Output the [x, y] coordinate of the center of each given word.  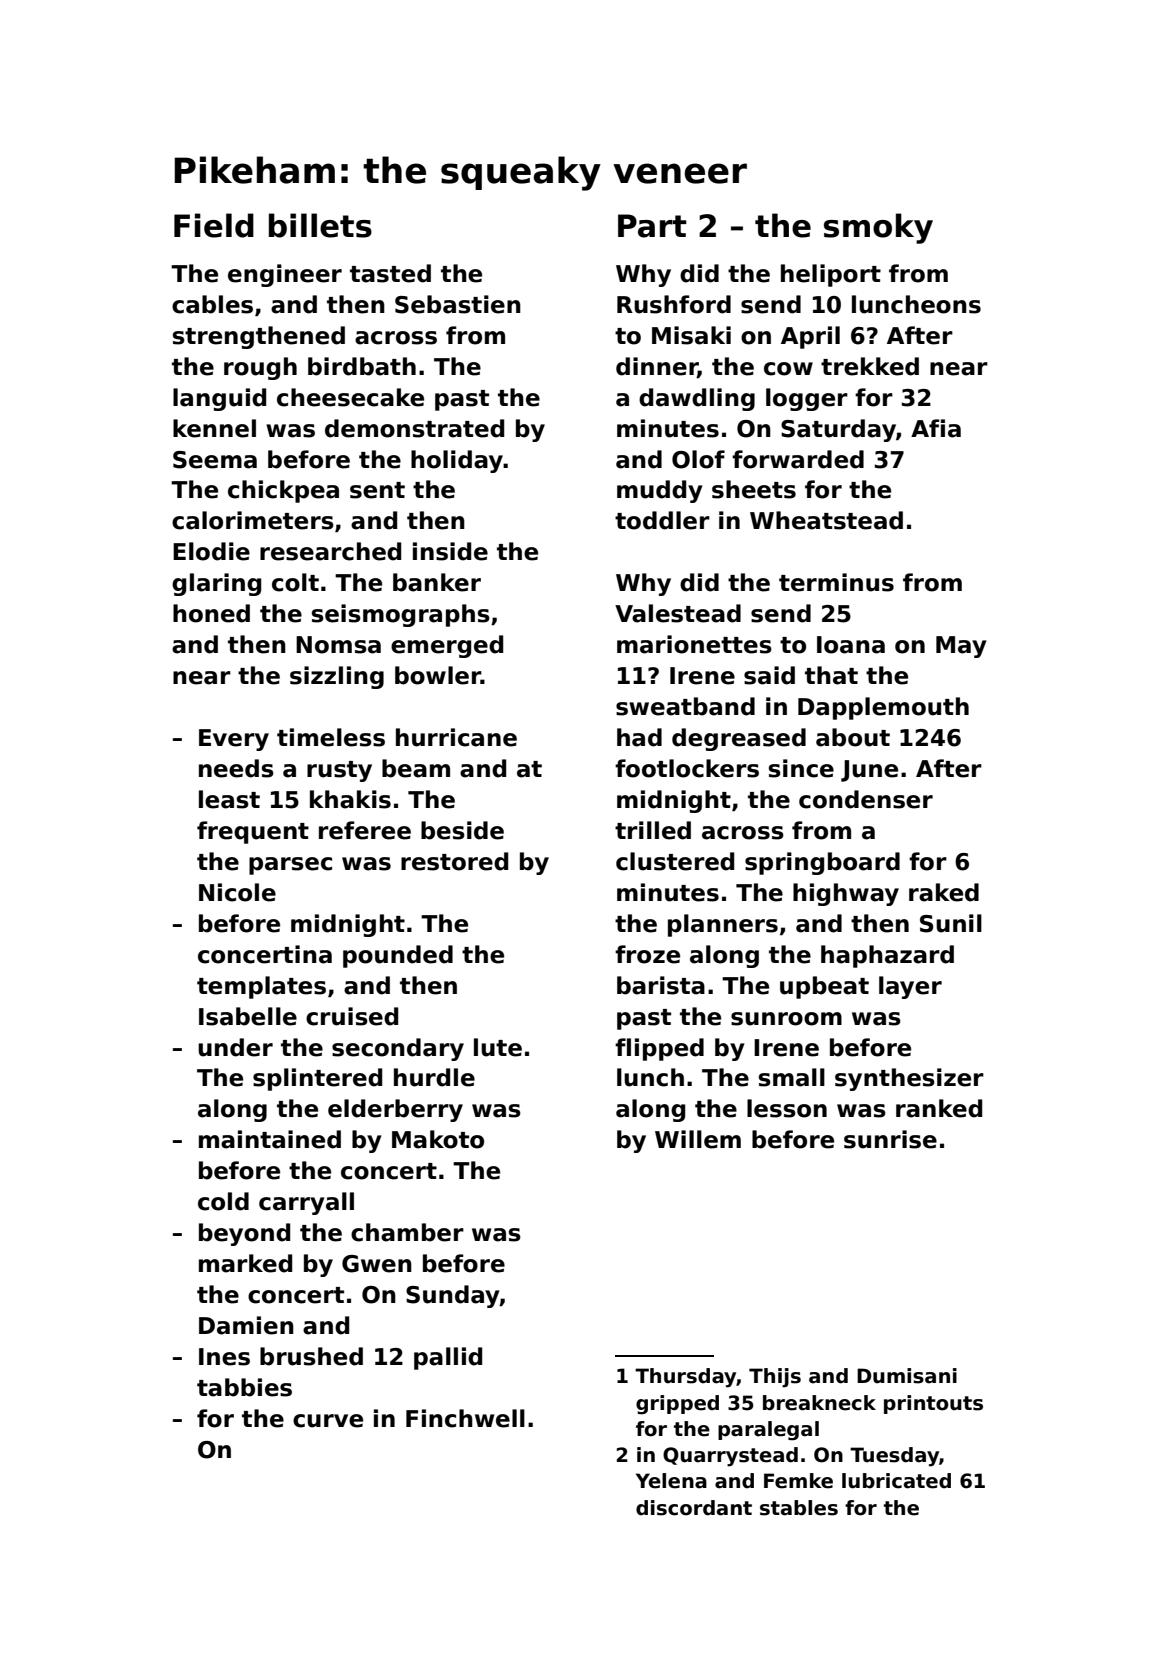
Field [214, 225]
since [801, 768]
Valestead [678, 613]
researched [330, 551]
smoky [878, 228]
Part [652, 226]
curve [328, 1421]
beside [462, 830]
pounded [398, 956]
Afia [936, 428]
